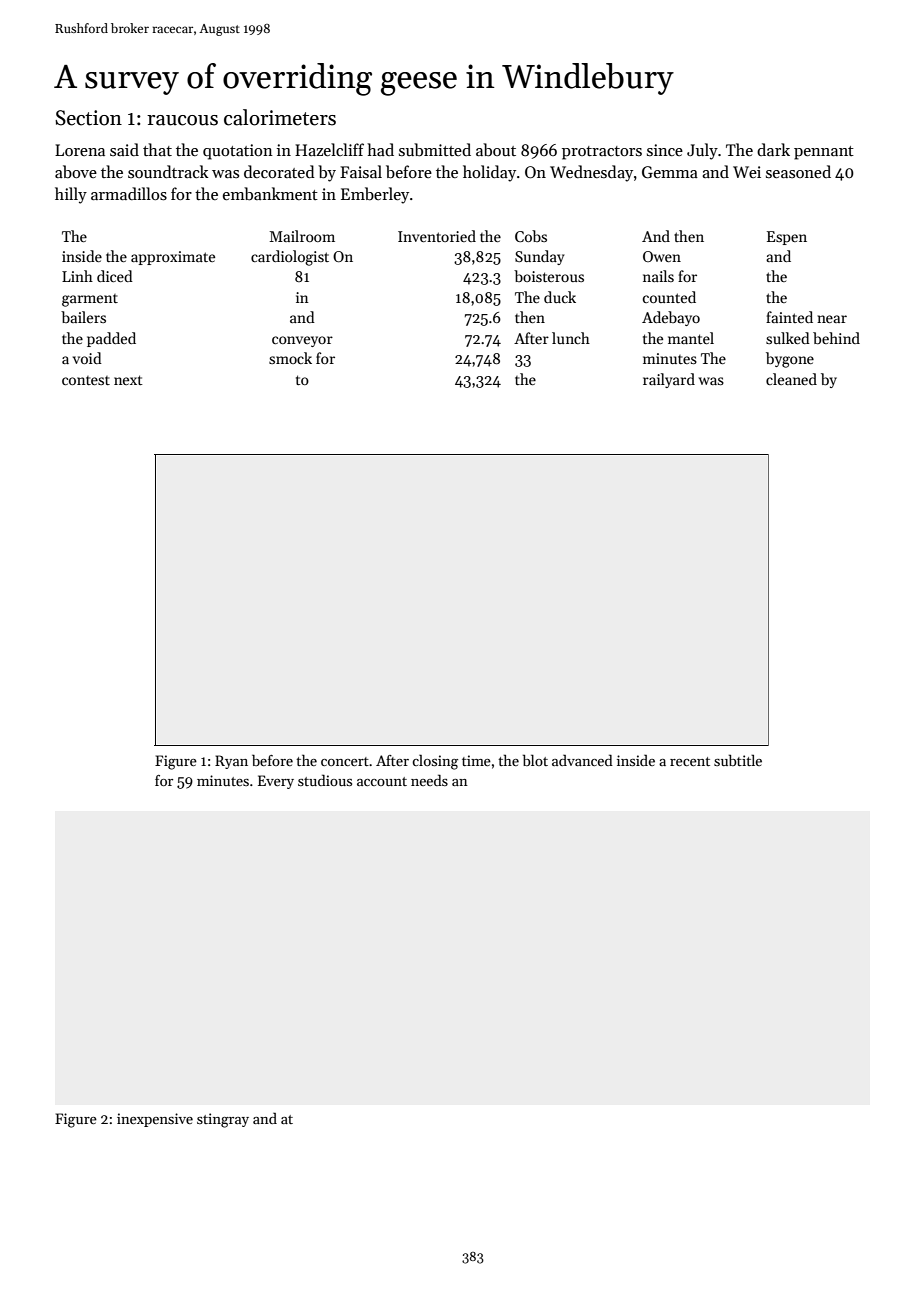 Image resolution: width=924 pixels, height=1308 pixels. What do you see at coordinates (128, 380) in the screenshot?
I see `next` at bounding box center [128, 380].
